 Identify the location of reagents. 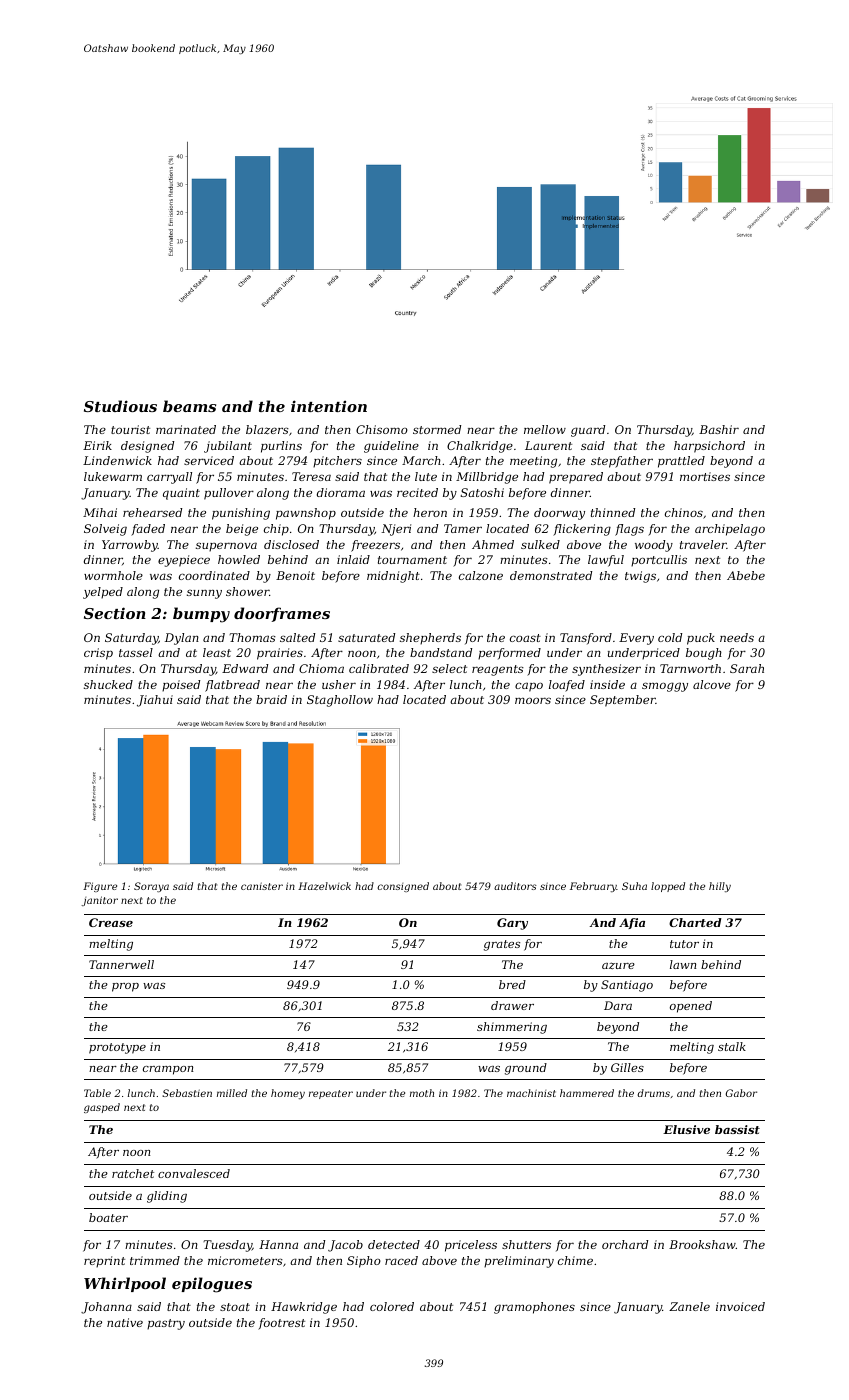
(498, 670).
